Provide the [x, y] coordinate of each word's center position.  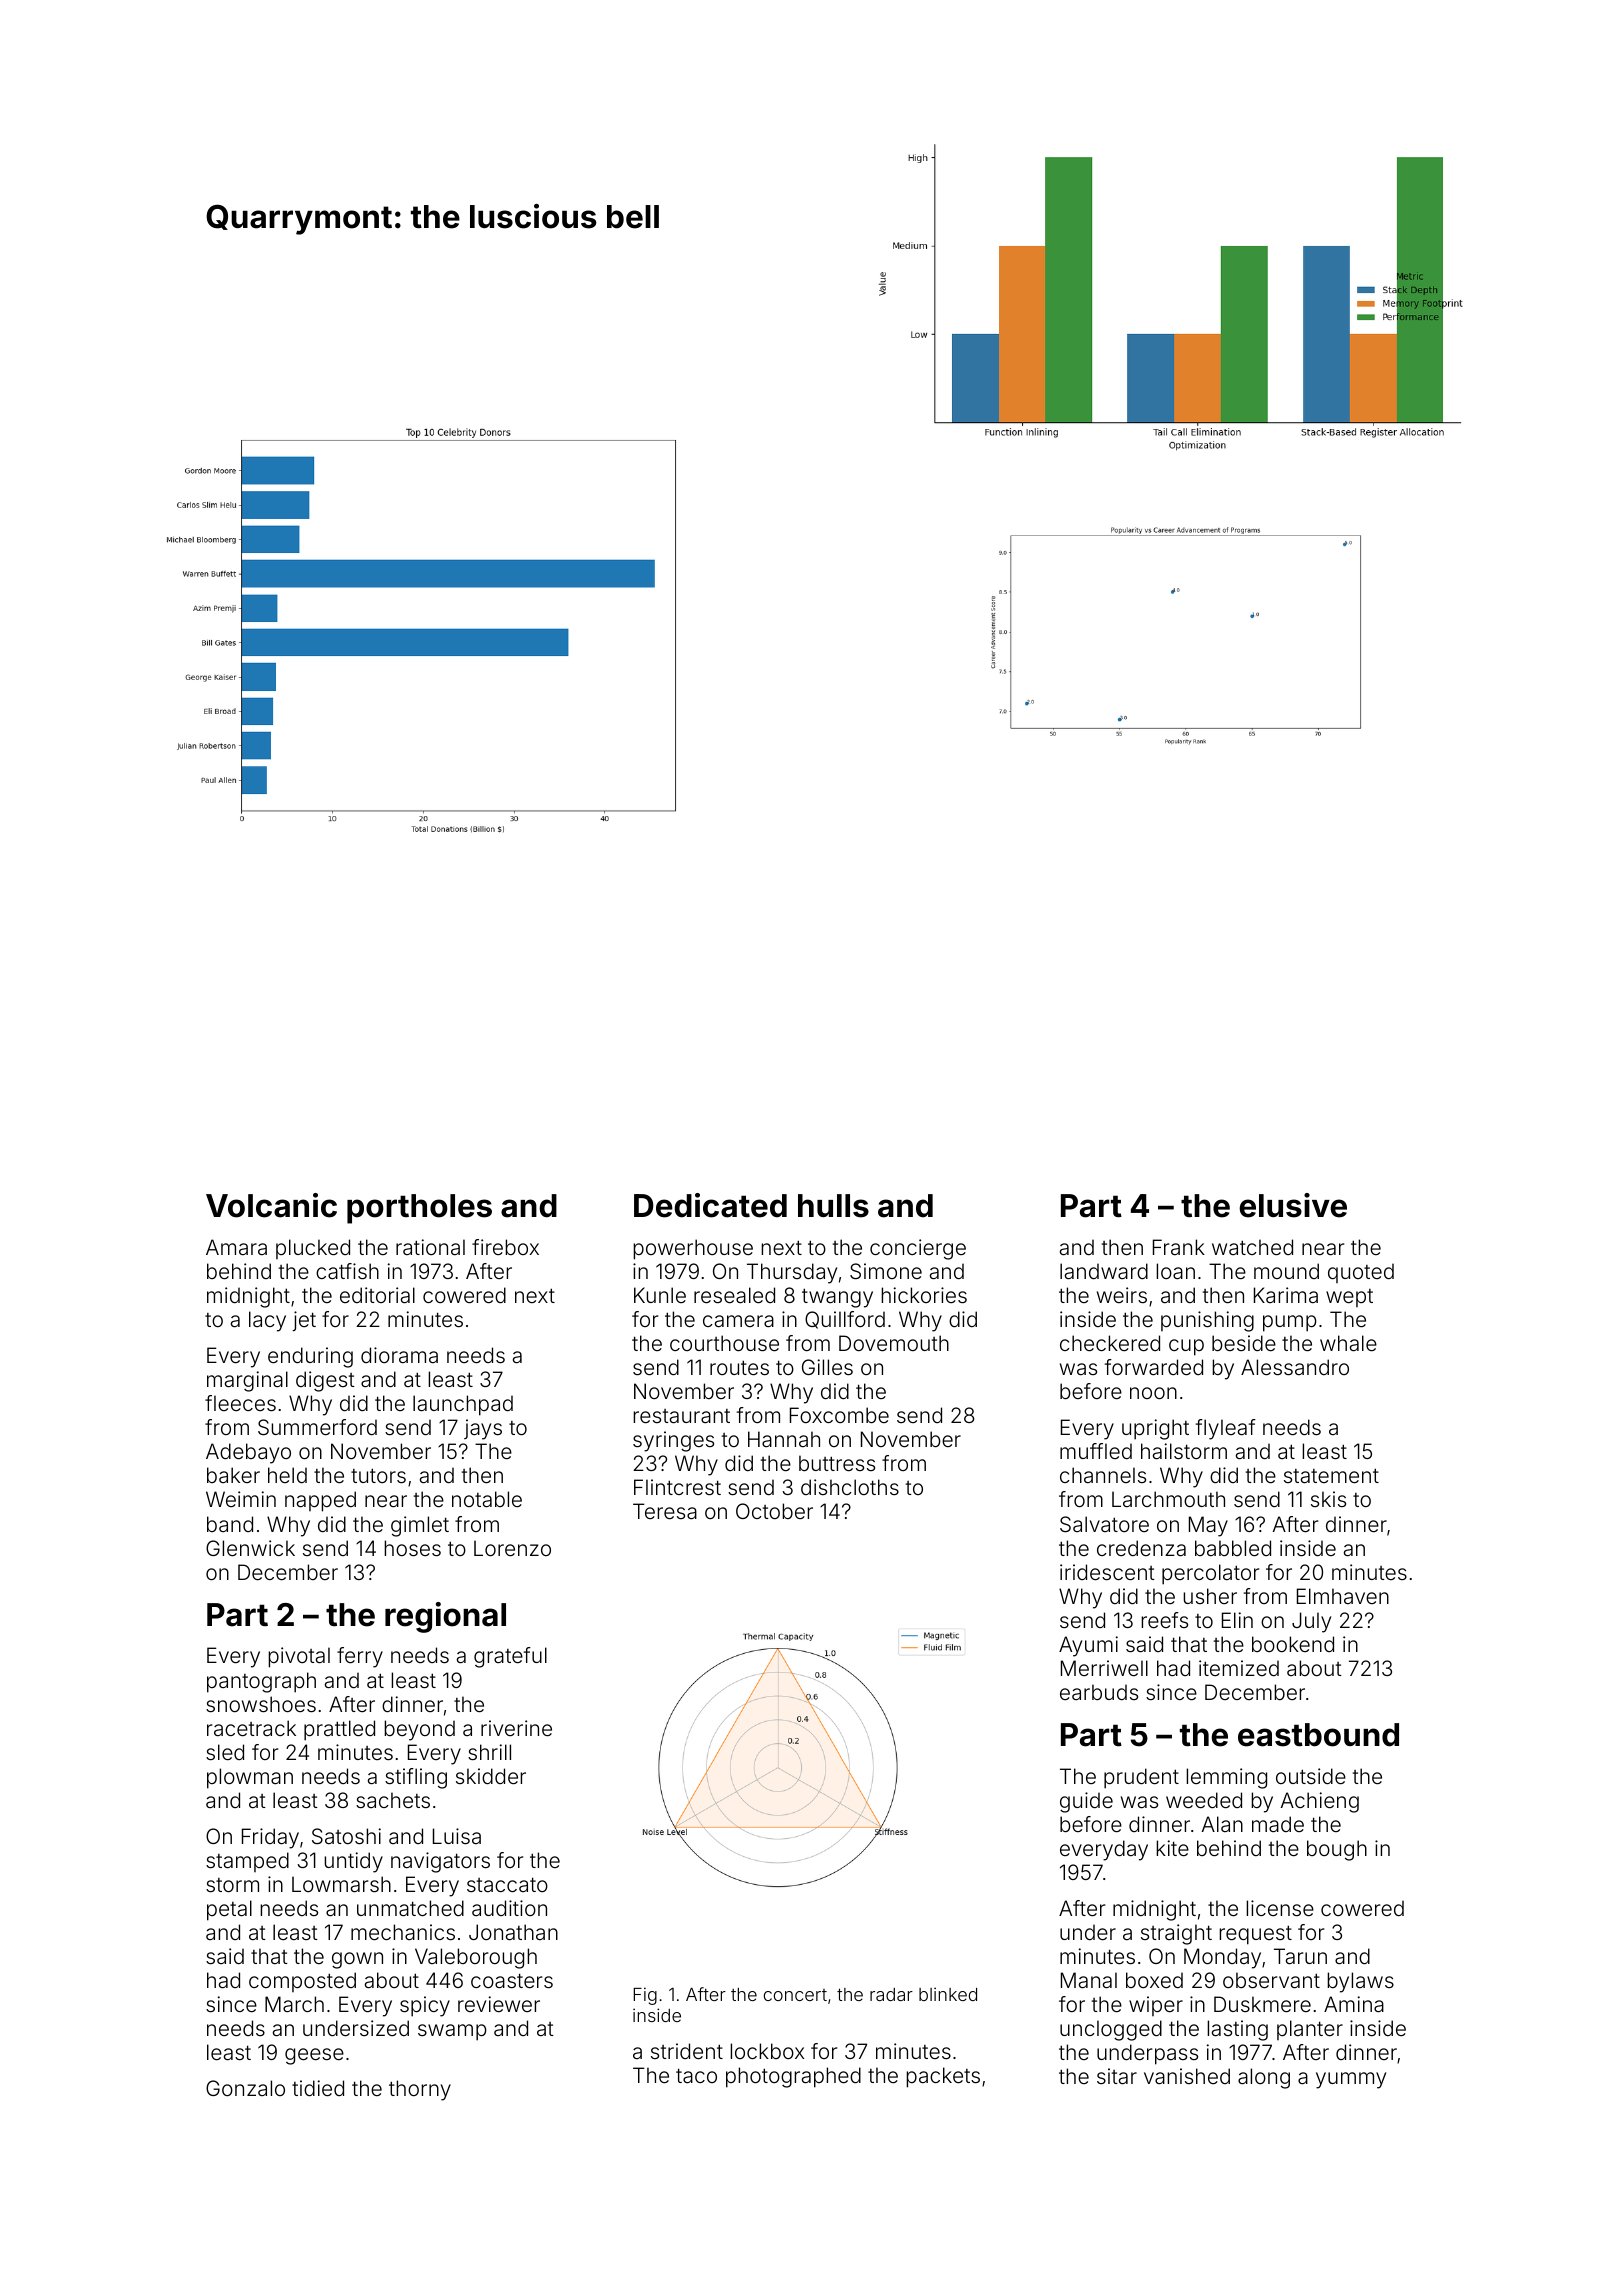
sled [225, 1752]
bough [1337, 1850]
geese [314, 2056]
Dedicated [710, 1205]
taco [696, 2075]
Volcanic [271, 1205]
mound [1286, 1271]
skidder [491, 1776]
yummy [1351, 2080]
